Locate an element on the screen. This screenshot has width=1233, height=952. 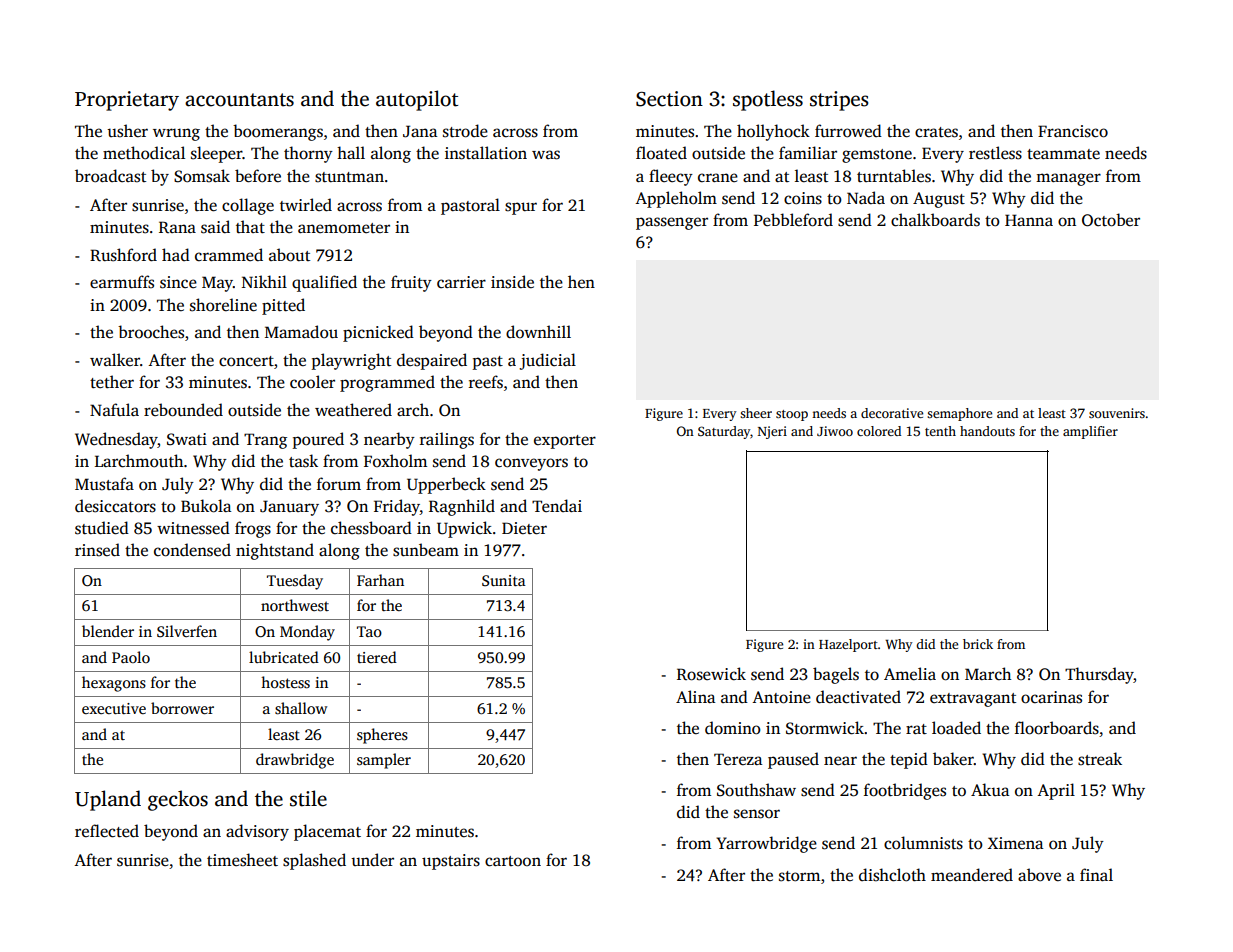
tether is located at coordinates (112, 381).
